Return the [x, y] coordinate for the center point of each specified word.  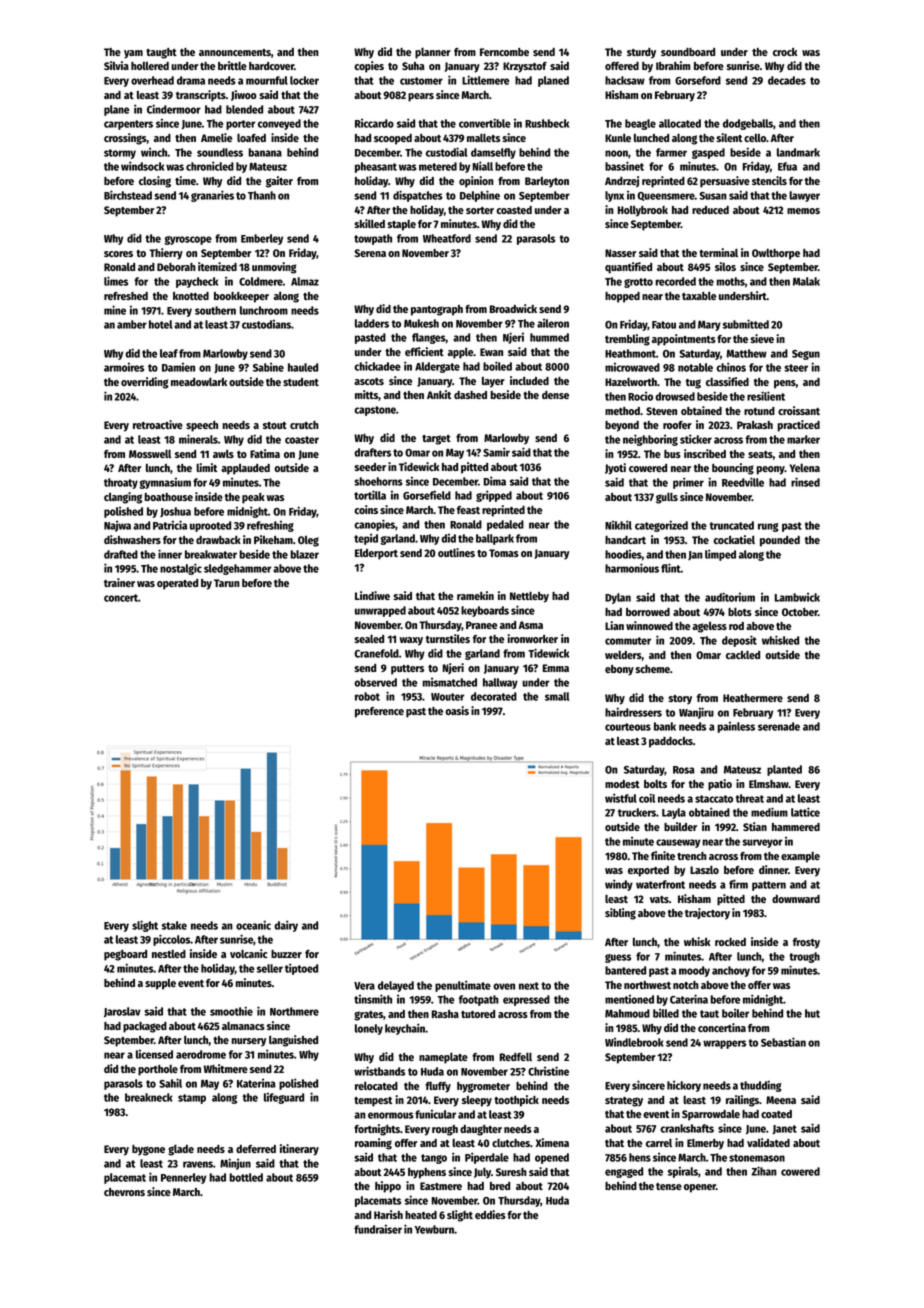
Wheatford [447, 238]
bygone [148, 1150]
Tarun [227, 583]
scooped [393, 139]
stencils [769, 180]
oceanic [253, 925]
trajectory [707, 914]
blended [244, 109]
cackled [743, 654]
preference [379, 712]
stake [174, 925]
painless [736, 727]
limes [116, 281]
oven [504, 986]
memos [803, 211]
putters [407, 670]
